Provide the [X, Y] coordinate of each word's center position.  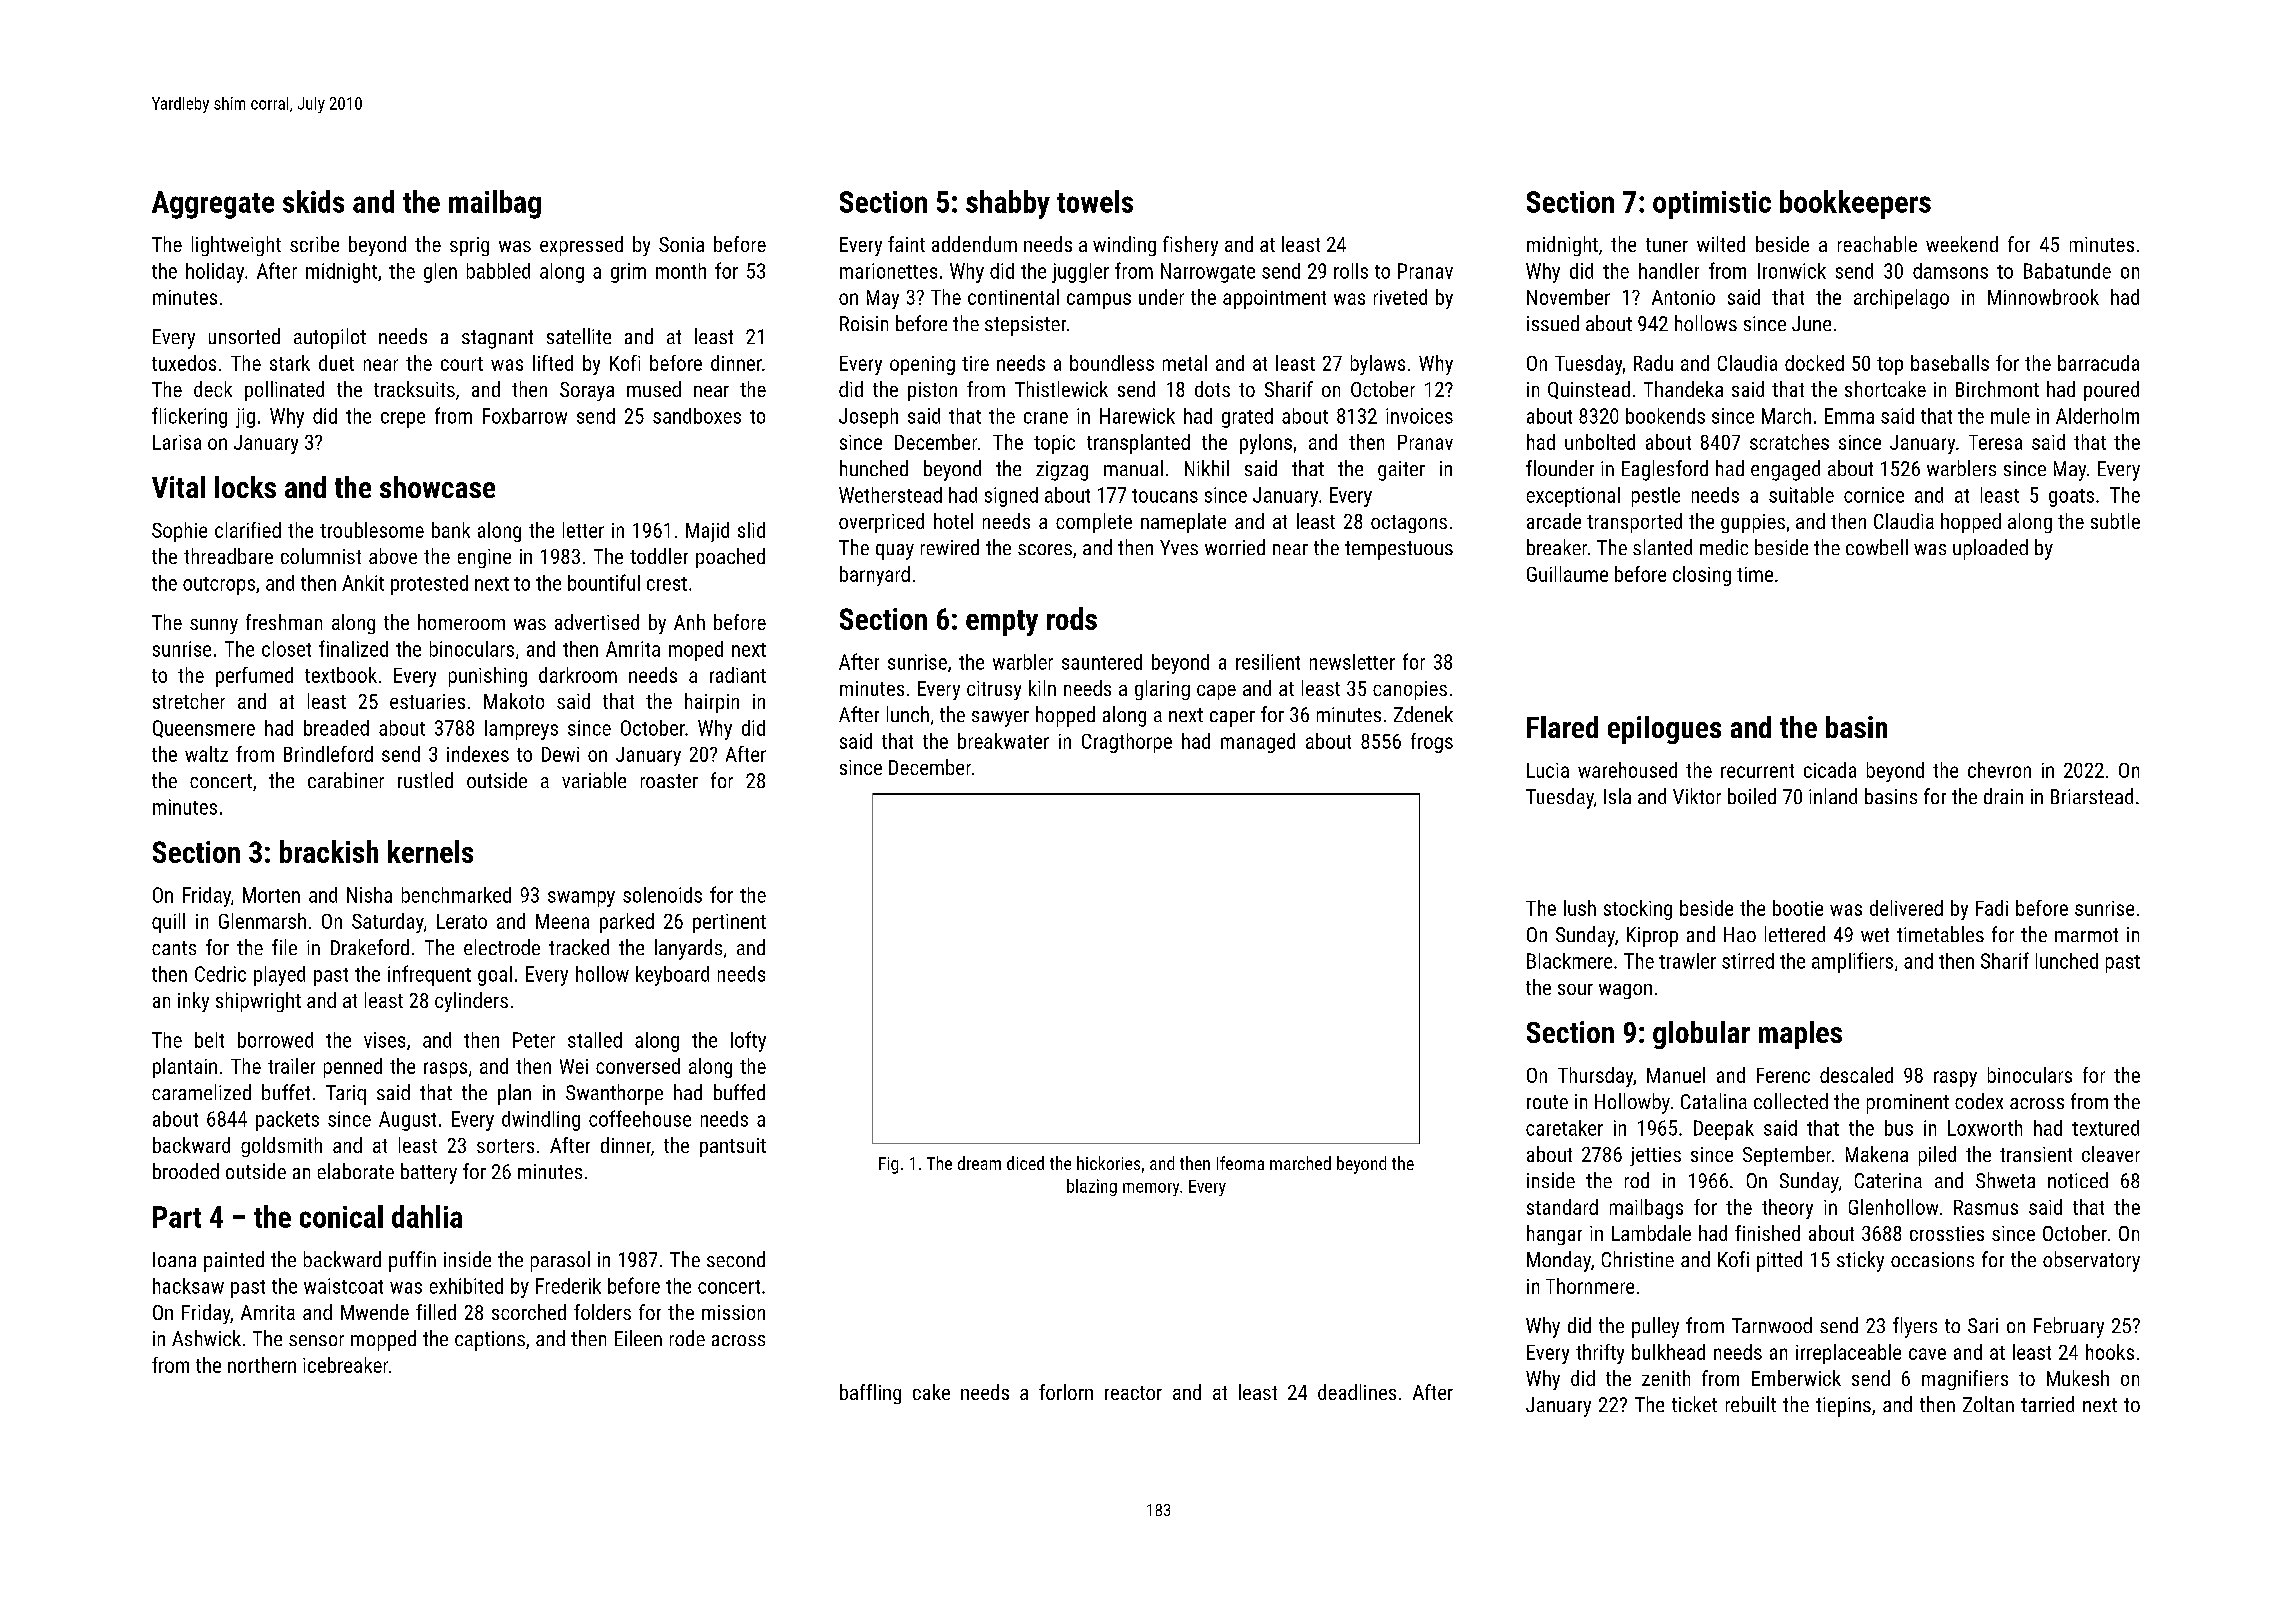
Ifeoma [1240, 1163]
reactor [1133, 1393]
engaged [1785, 470]
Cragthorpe [1127, 743]
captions [490, 1341]
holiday [215, 273]
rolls [1351, 271]
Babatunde [2067, 271]
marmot [2086, 935]
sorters [505, 1146]
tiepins [1843, 1407]
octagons [1409, 524]
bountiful [604, 582]
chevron [1999, 770]
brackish [329, 851]
